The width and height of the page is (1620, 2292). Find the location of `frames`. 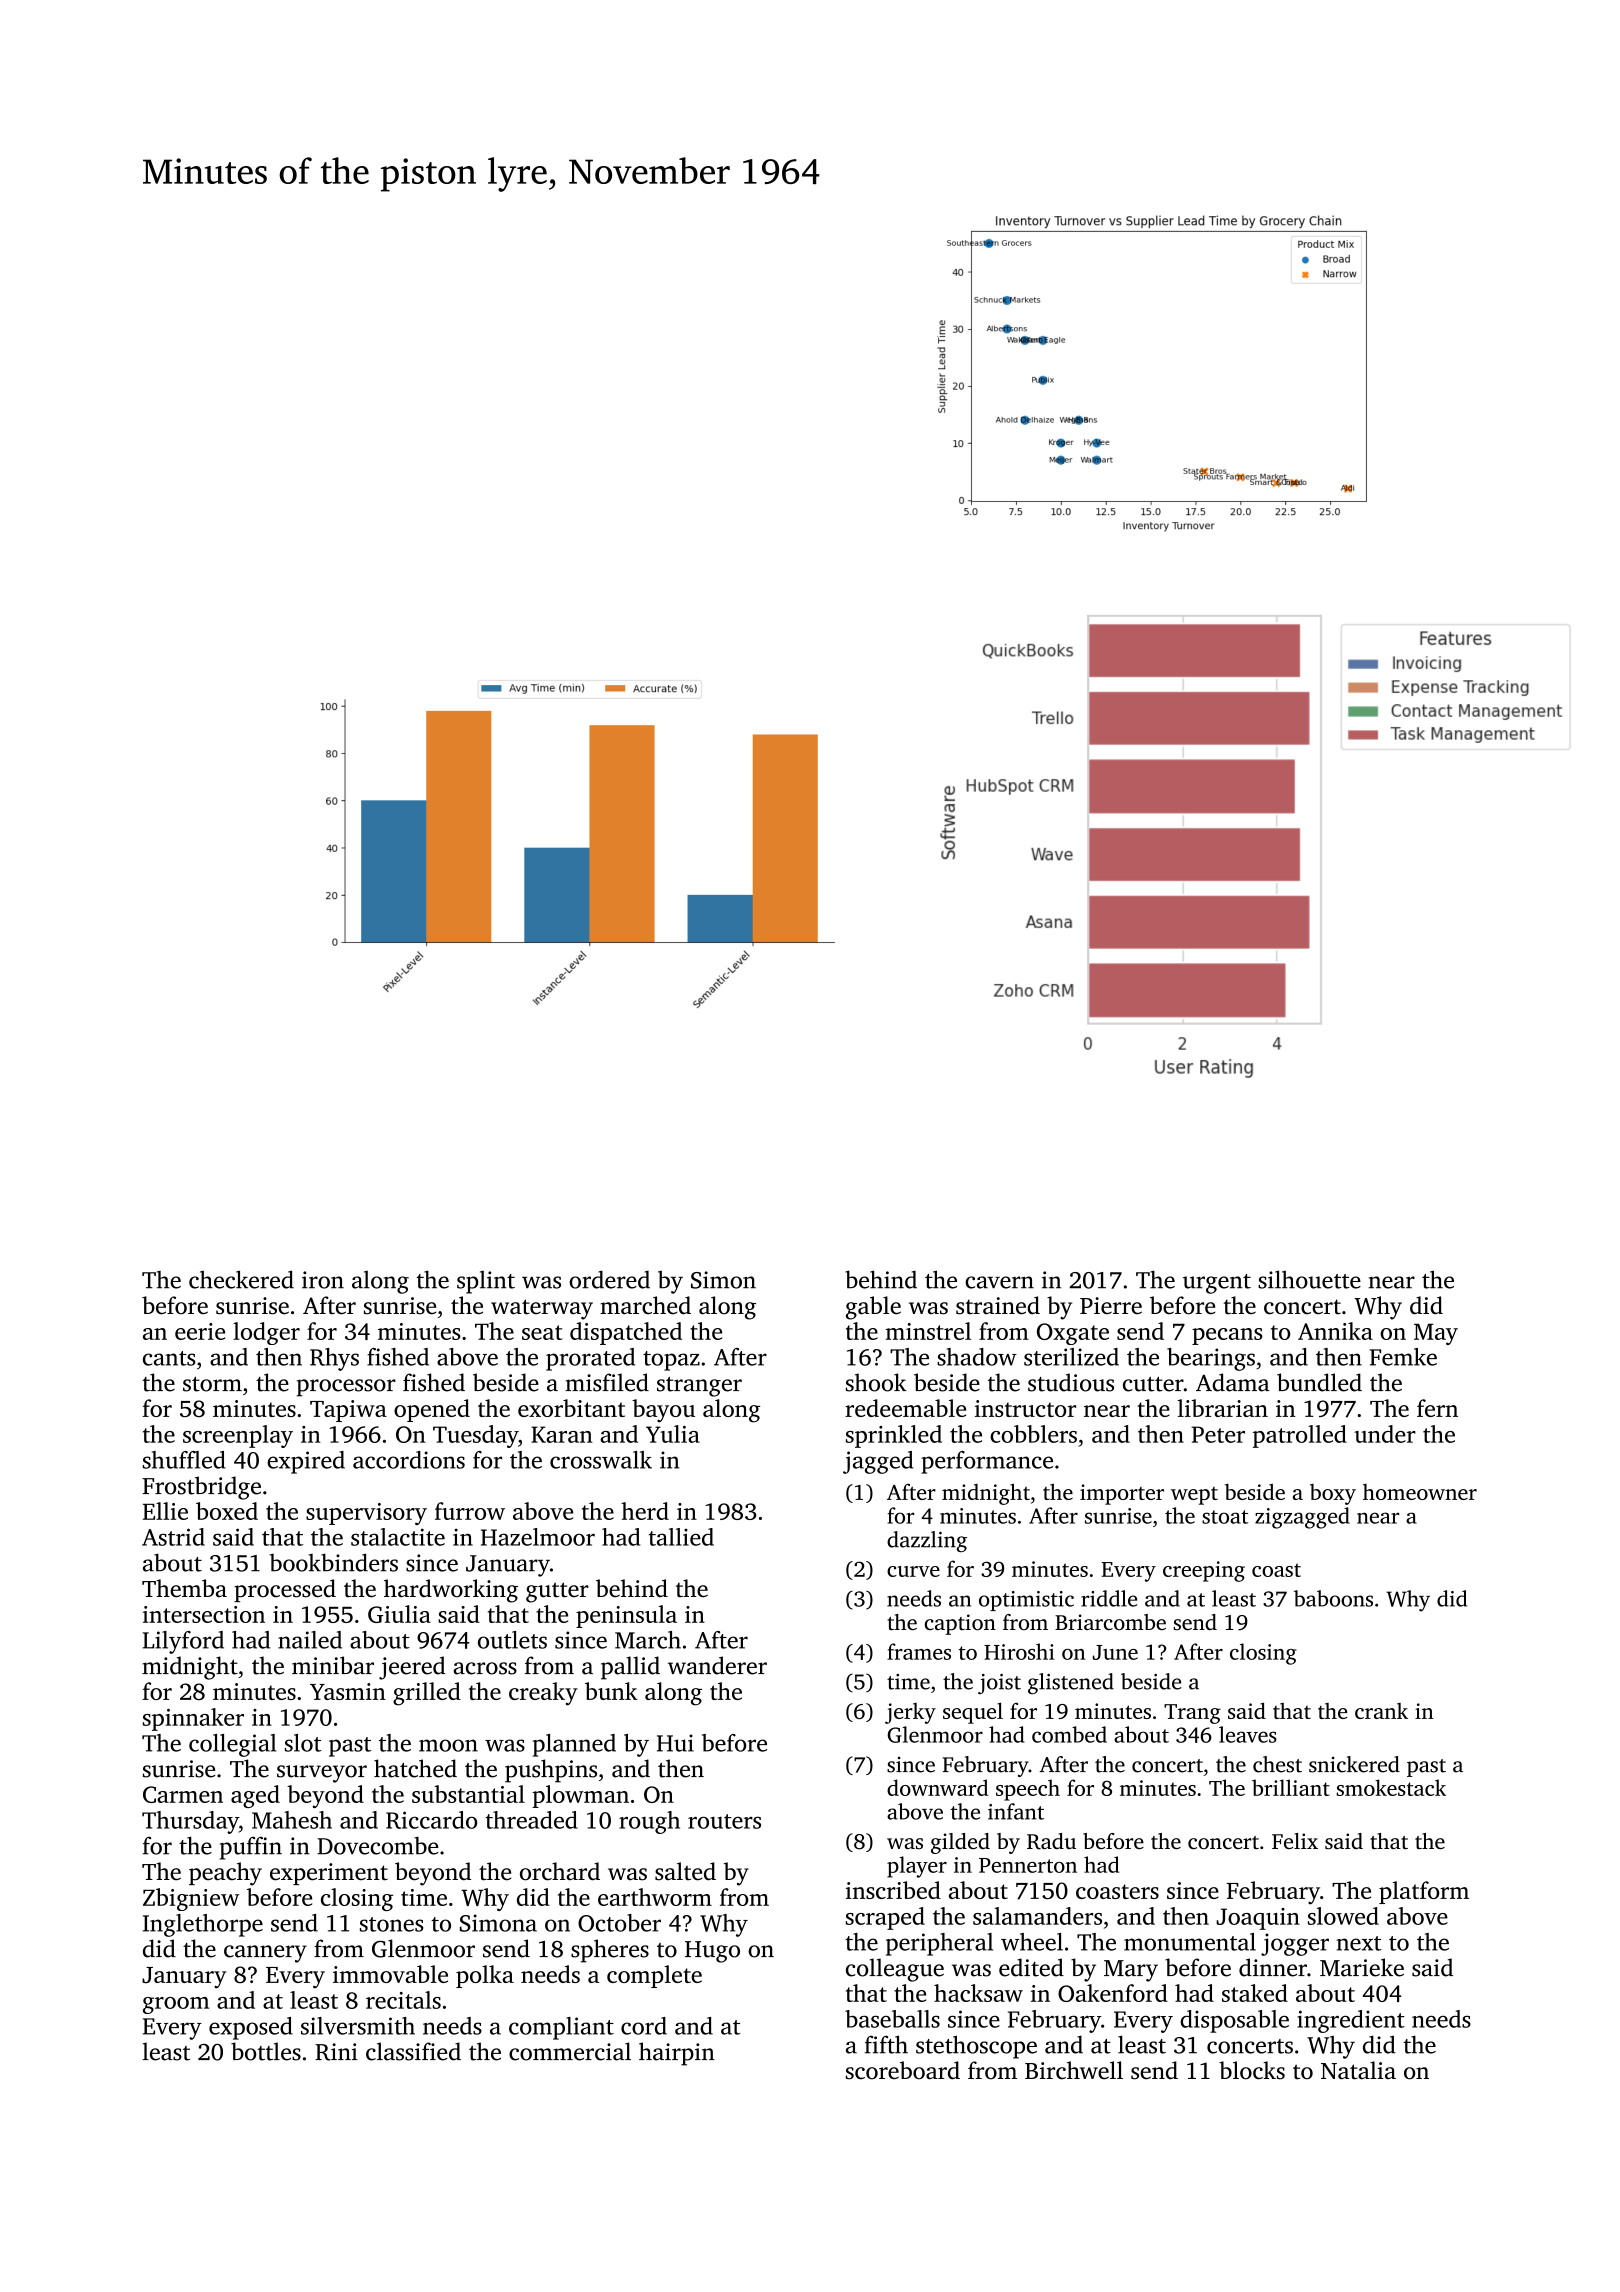

frames is located at coordinates (919, 1651).
